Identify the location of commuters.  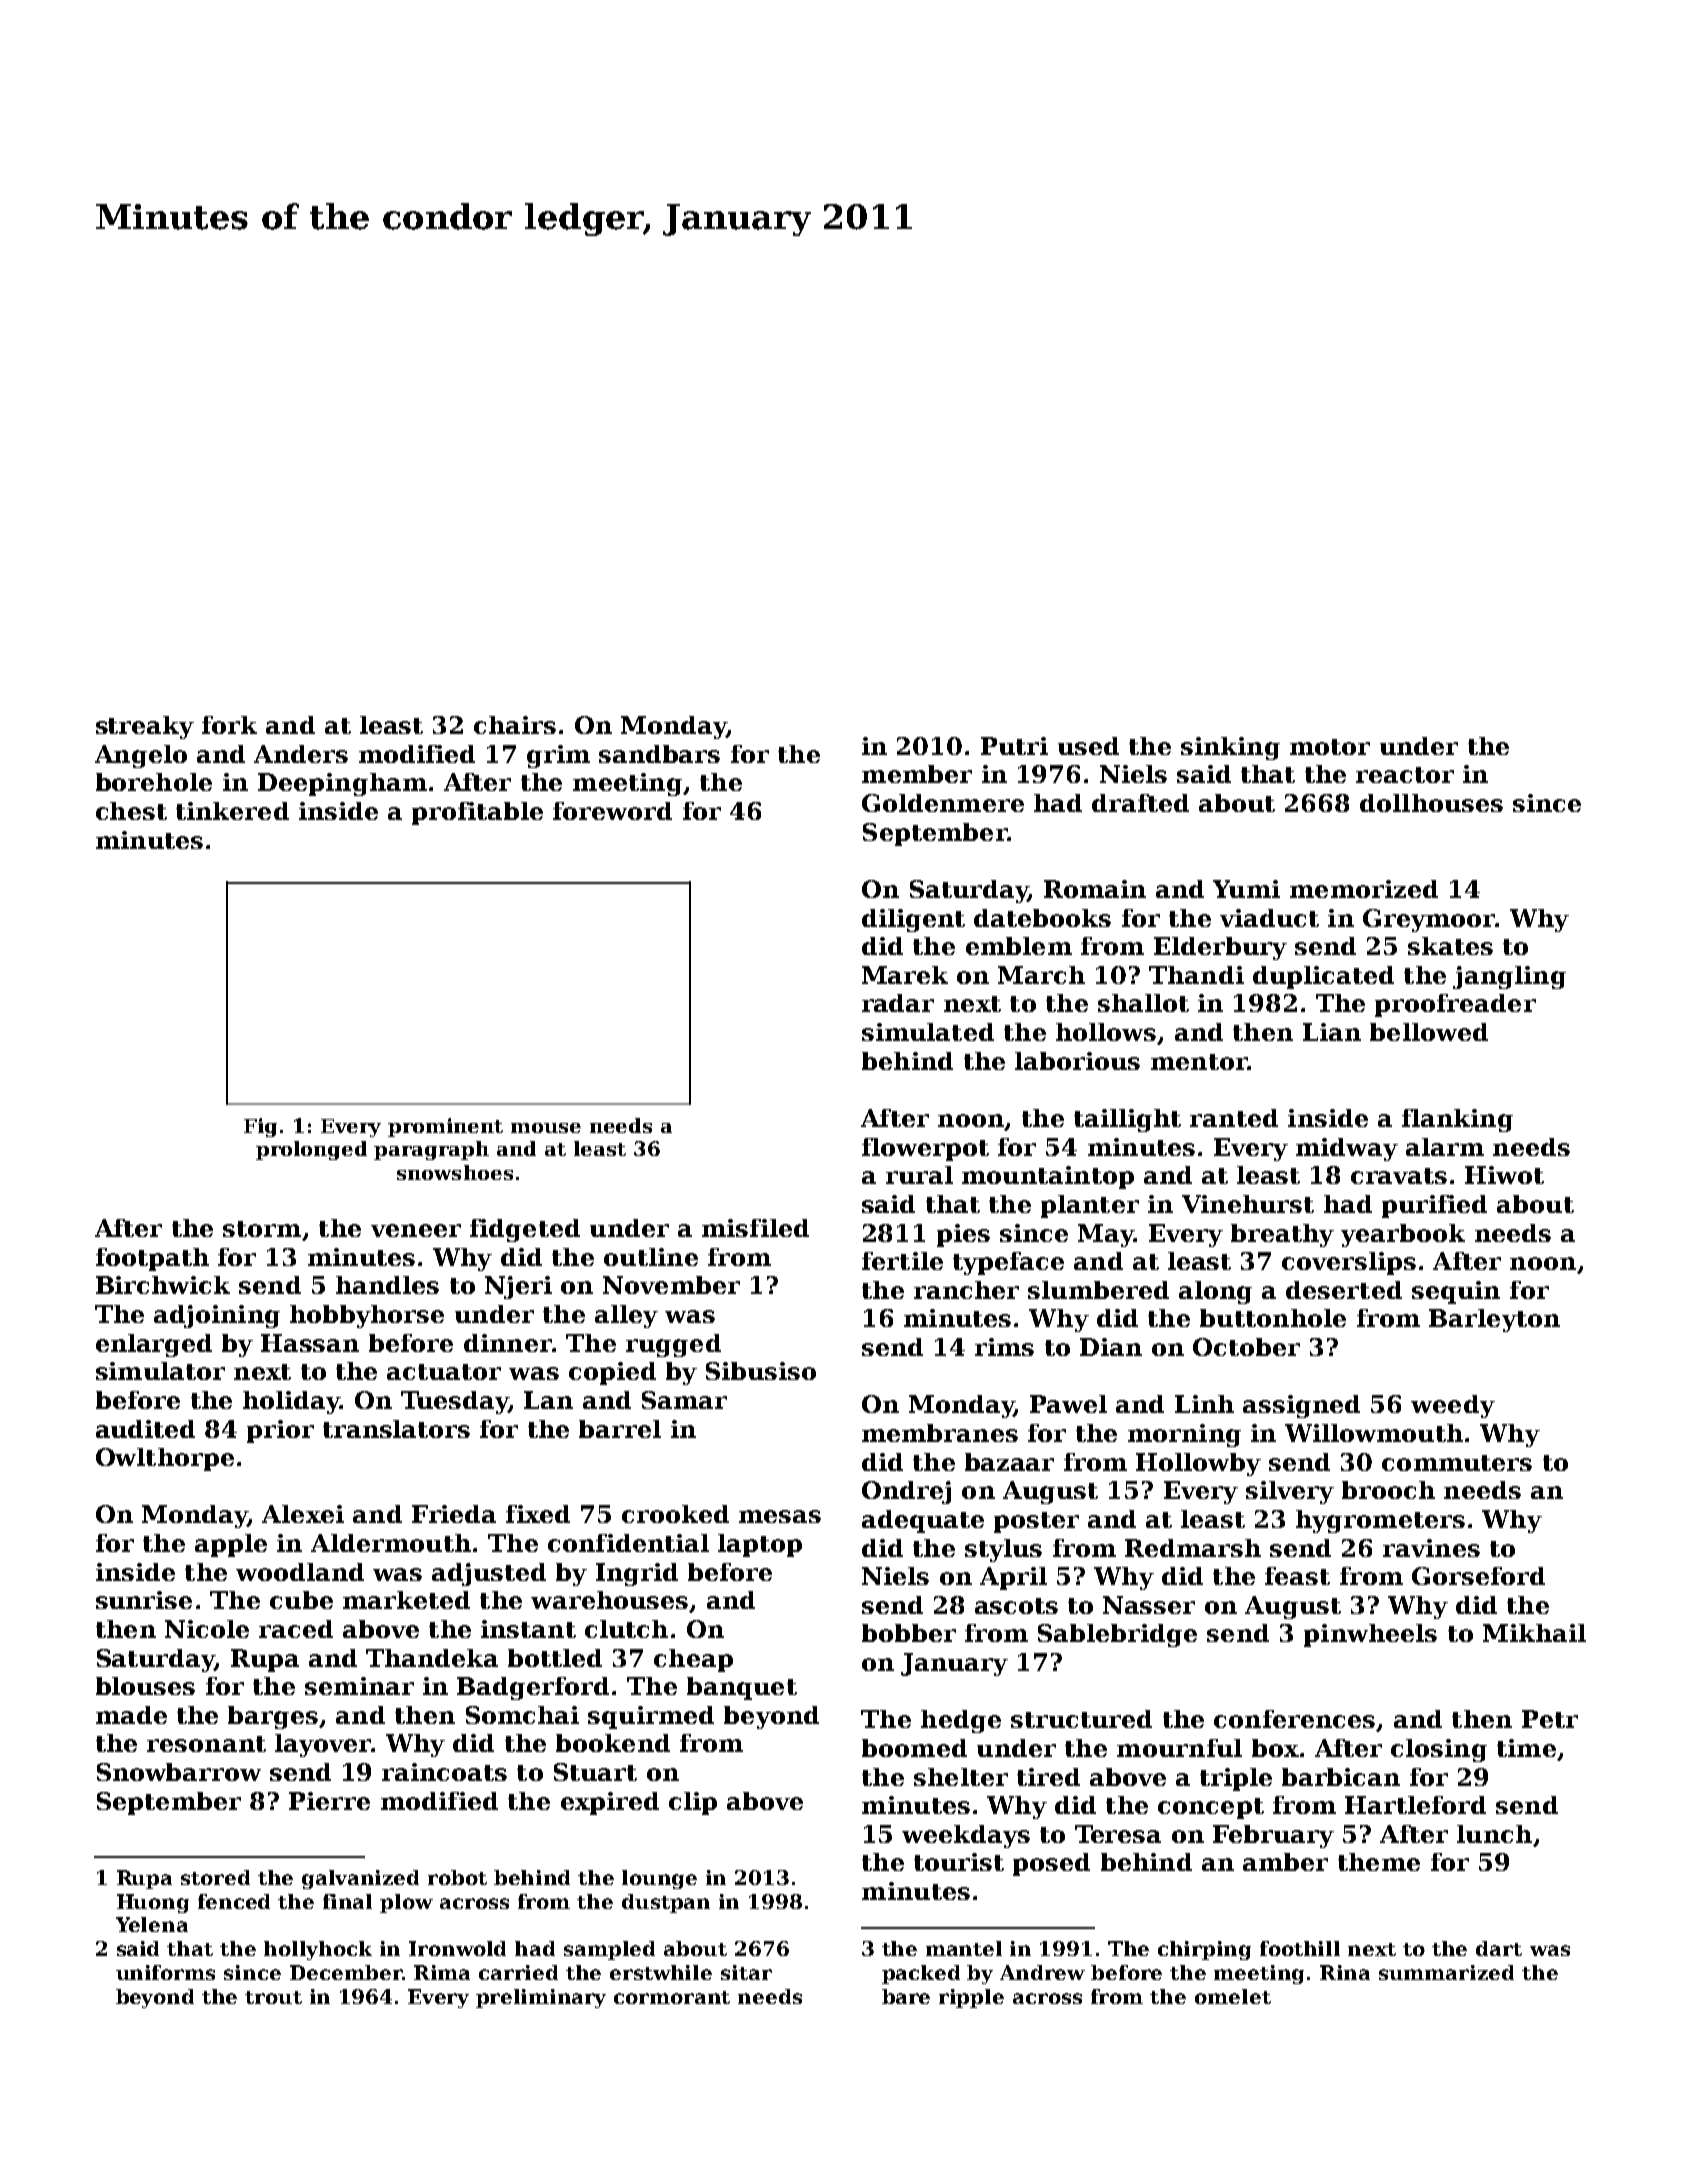
(1457, 1463).
